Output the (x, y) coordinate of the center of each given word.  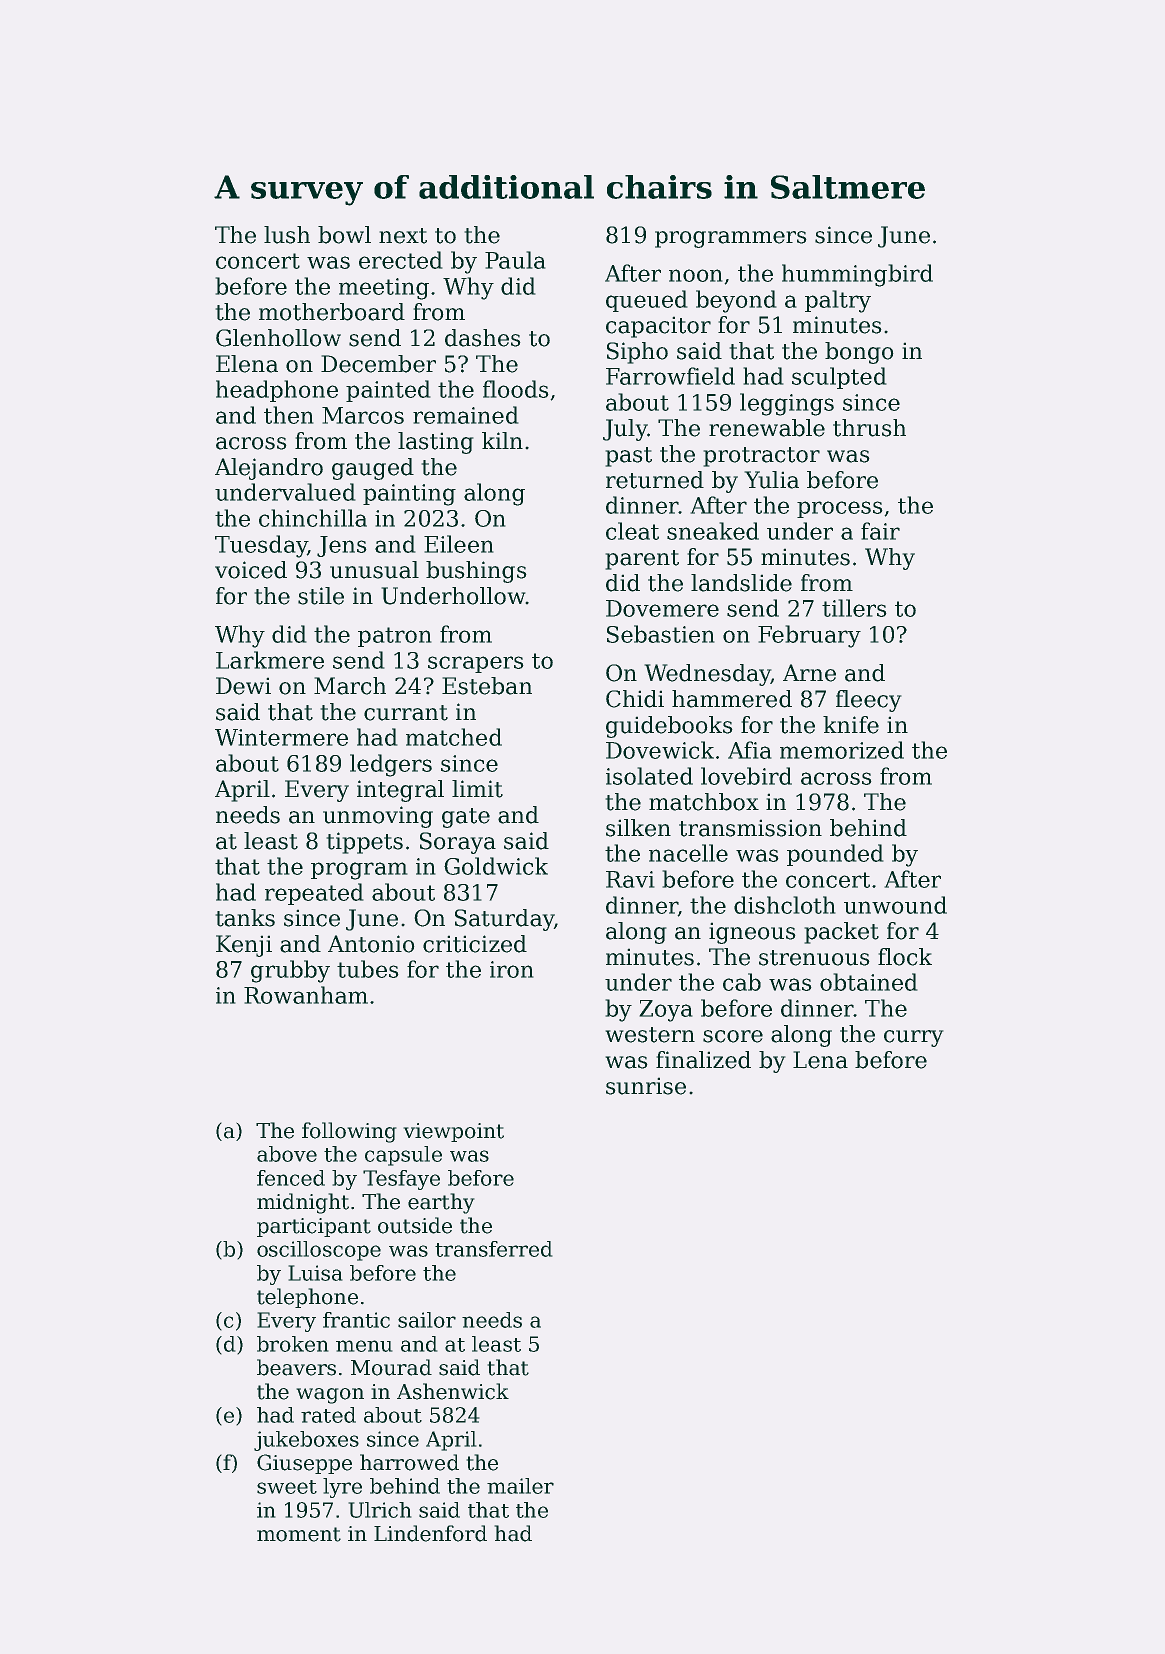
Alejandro (269, 469)
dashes (483, 338)
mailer (520, 1486)
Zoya (666, 1011)
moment (299, 1534)
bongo (859, 353)
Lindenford (430, 1533)
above (287, 1154)
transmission (750, 828)
